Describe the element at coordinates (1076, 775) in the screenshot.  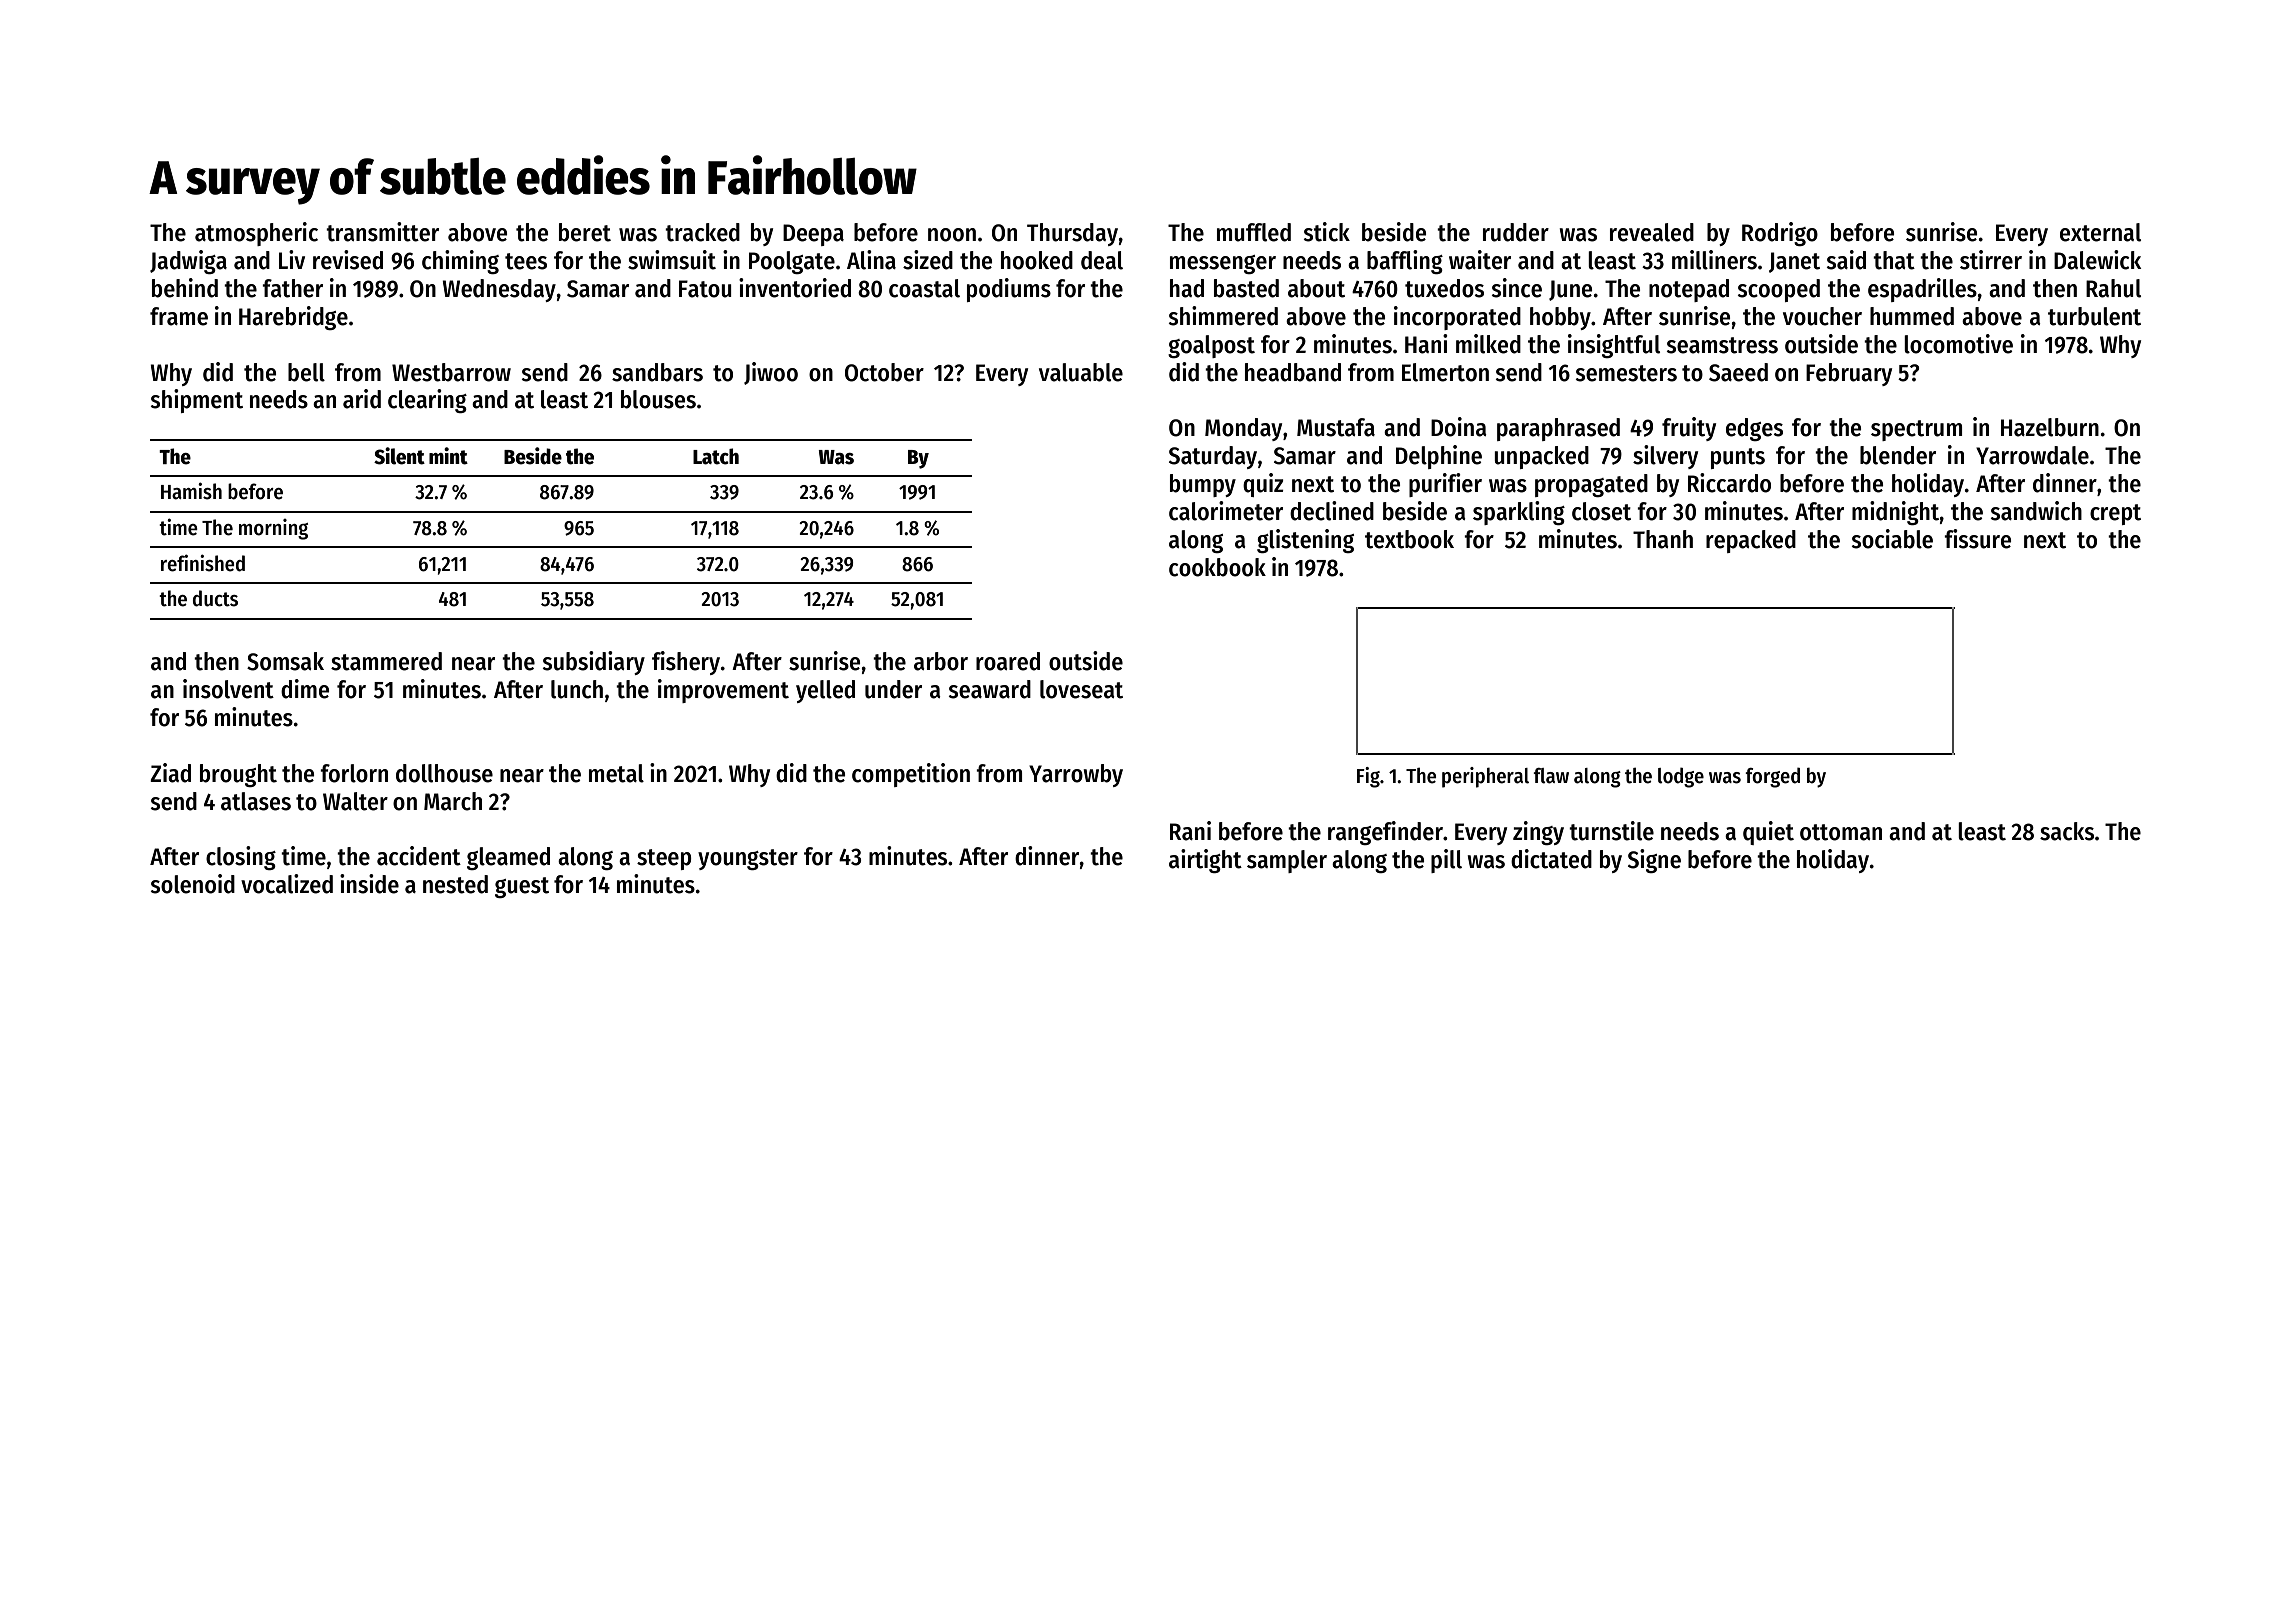
I see `Yarrowby` at that location.
